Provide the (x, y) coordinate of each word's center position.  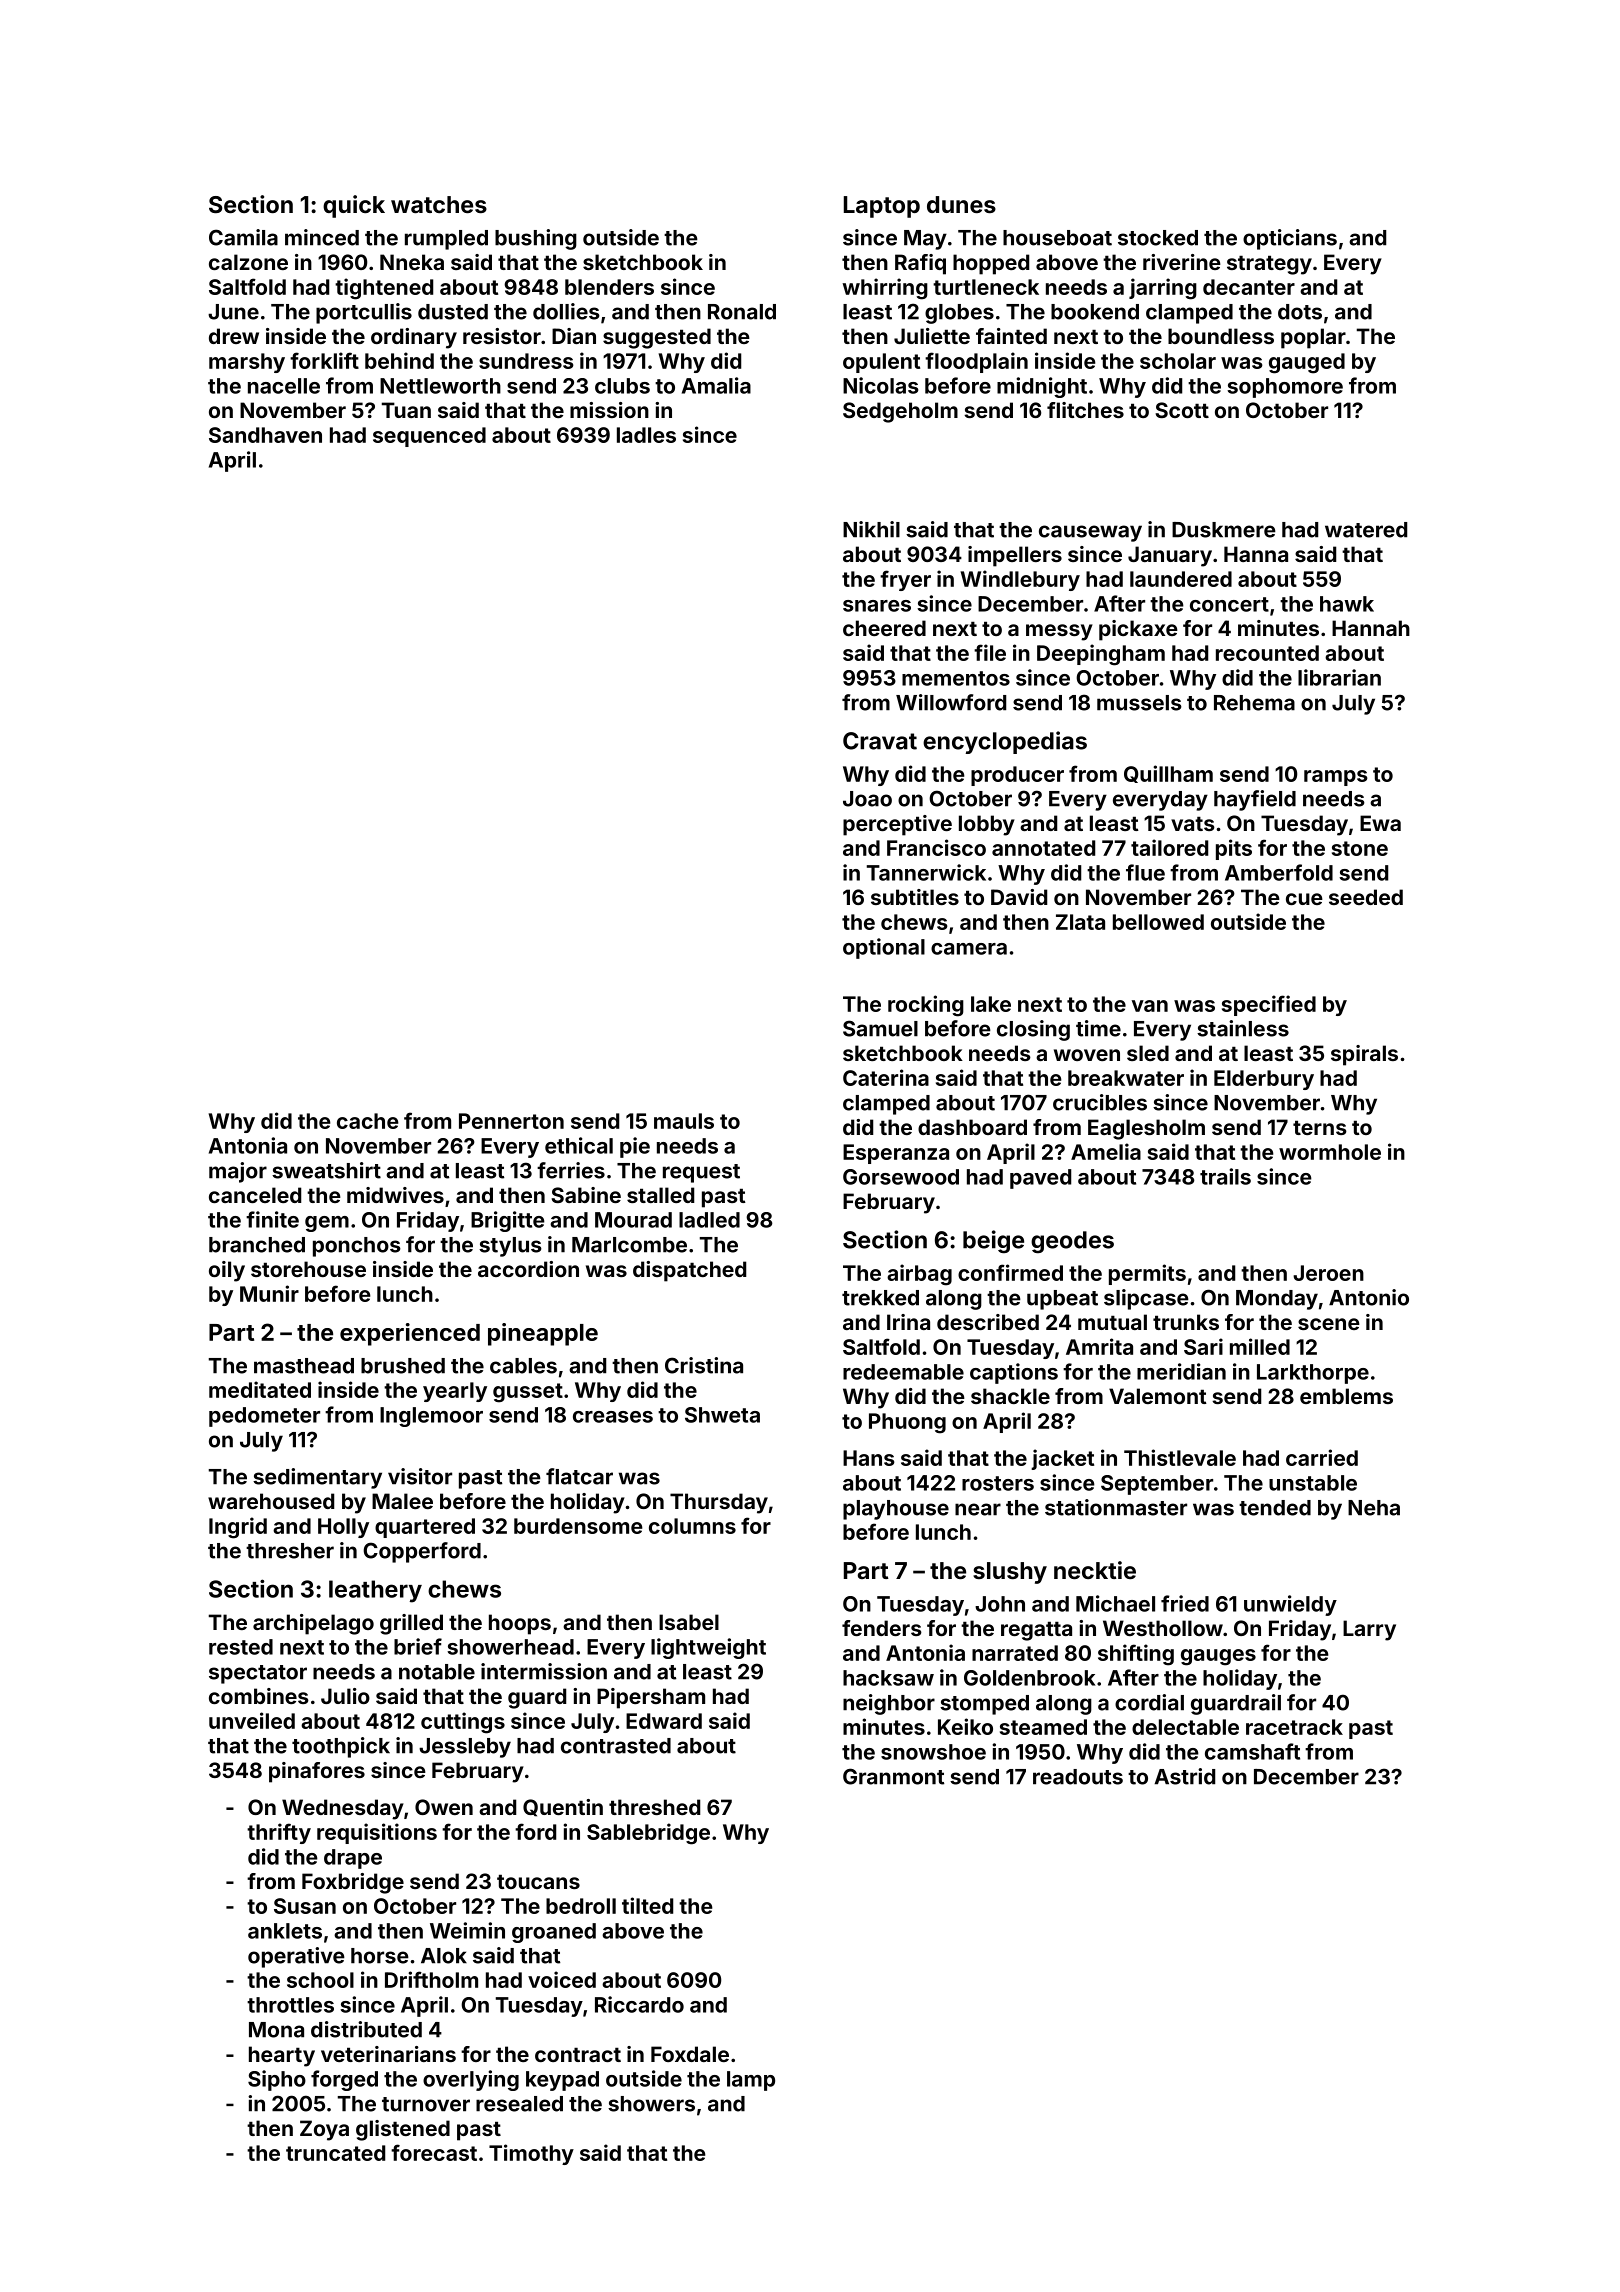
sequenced (429, 437)
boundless (1221, 336)
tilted (647, 1905)
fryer (905, 580)
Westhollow (1163, 1628)
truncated (335, 2153)
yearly (455, 1392)
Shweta (722, 1415)
